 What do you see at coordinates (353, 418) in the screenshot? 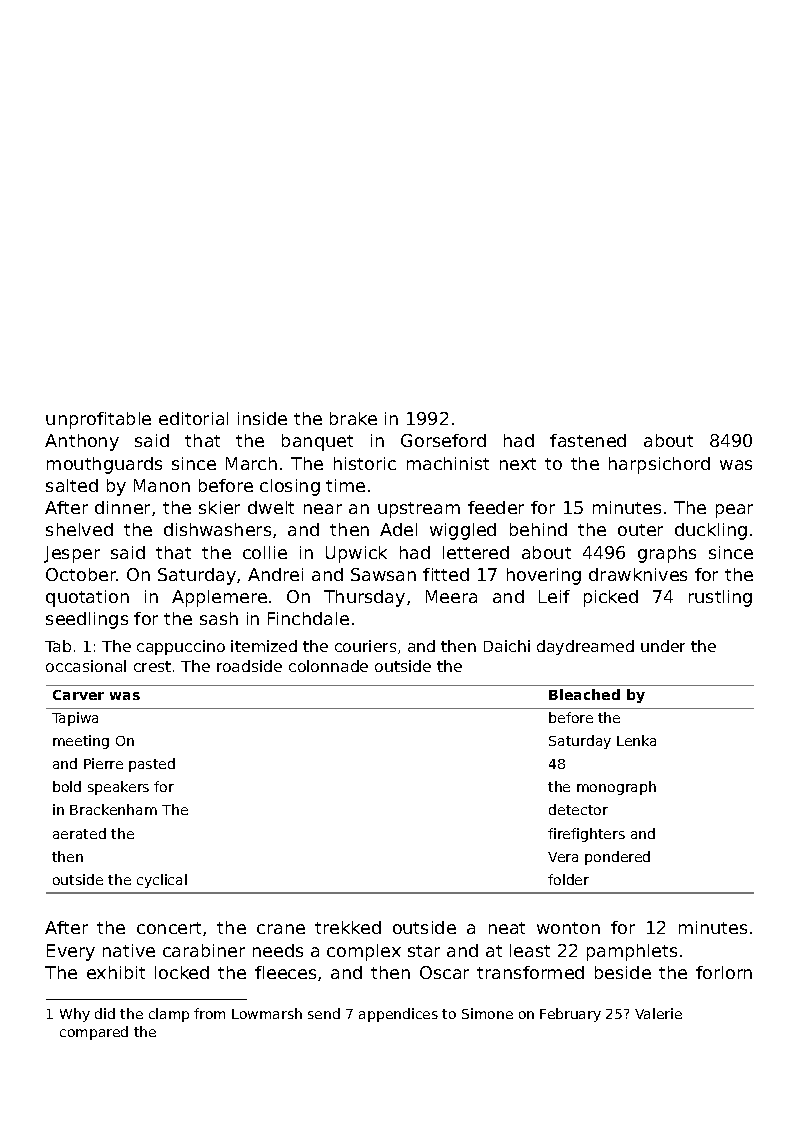
I see `brake` at bounding box center [353, 418].
